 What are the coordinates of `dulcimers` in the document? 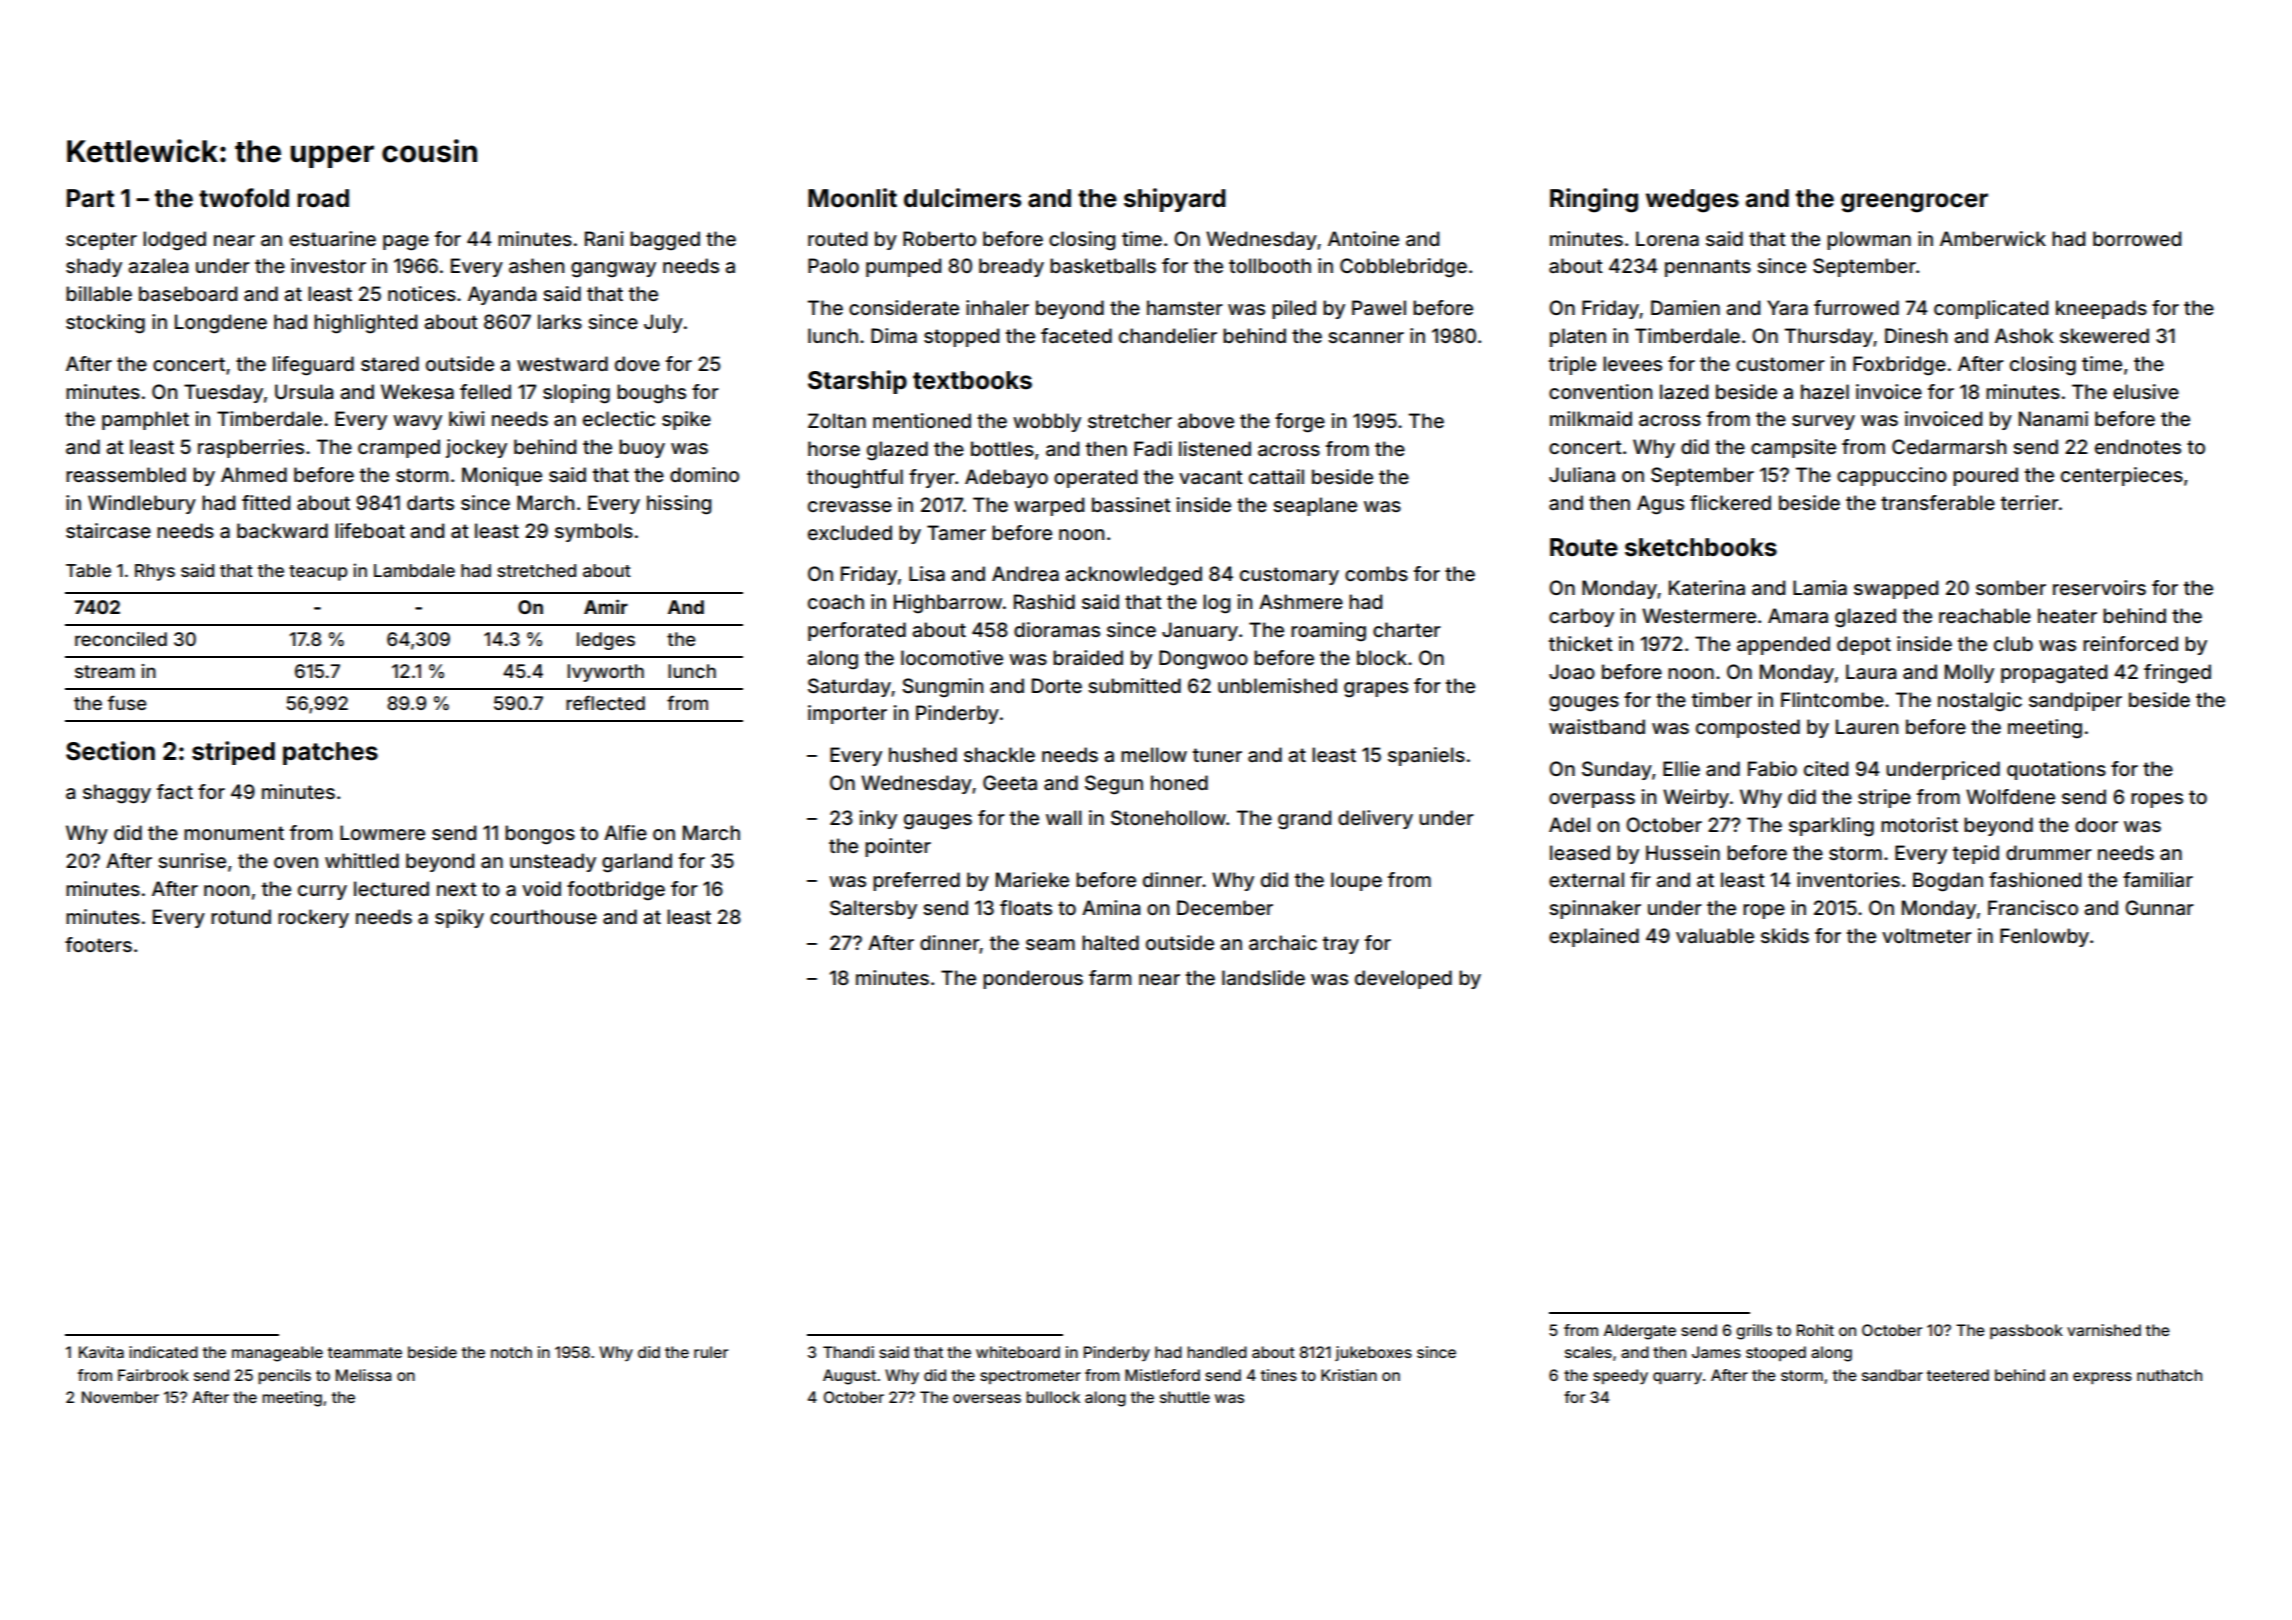 It's located at (962, 198).
